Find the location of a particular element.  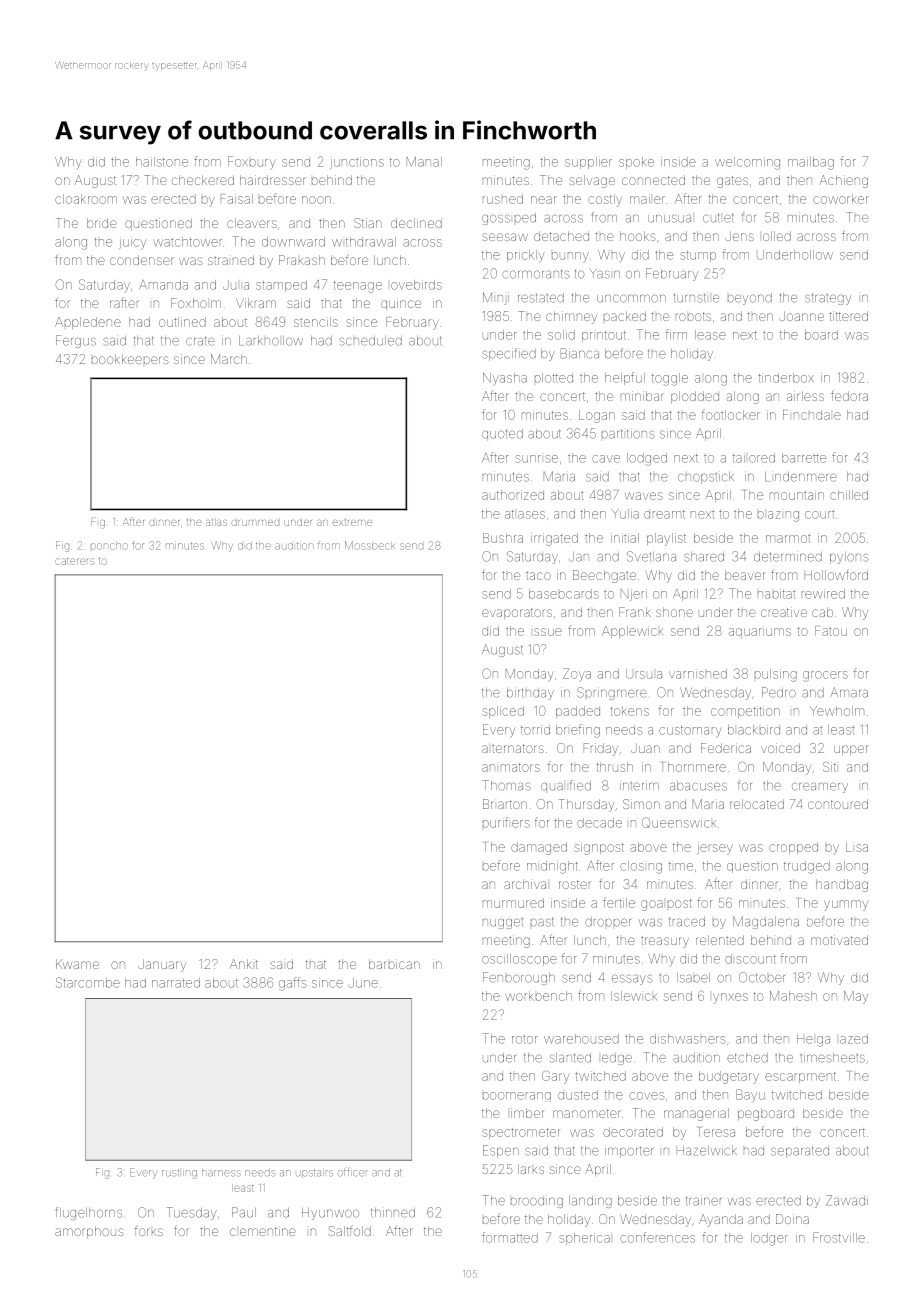

spliced is located at coordinates (503, 712).
